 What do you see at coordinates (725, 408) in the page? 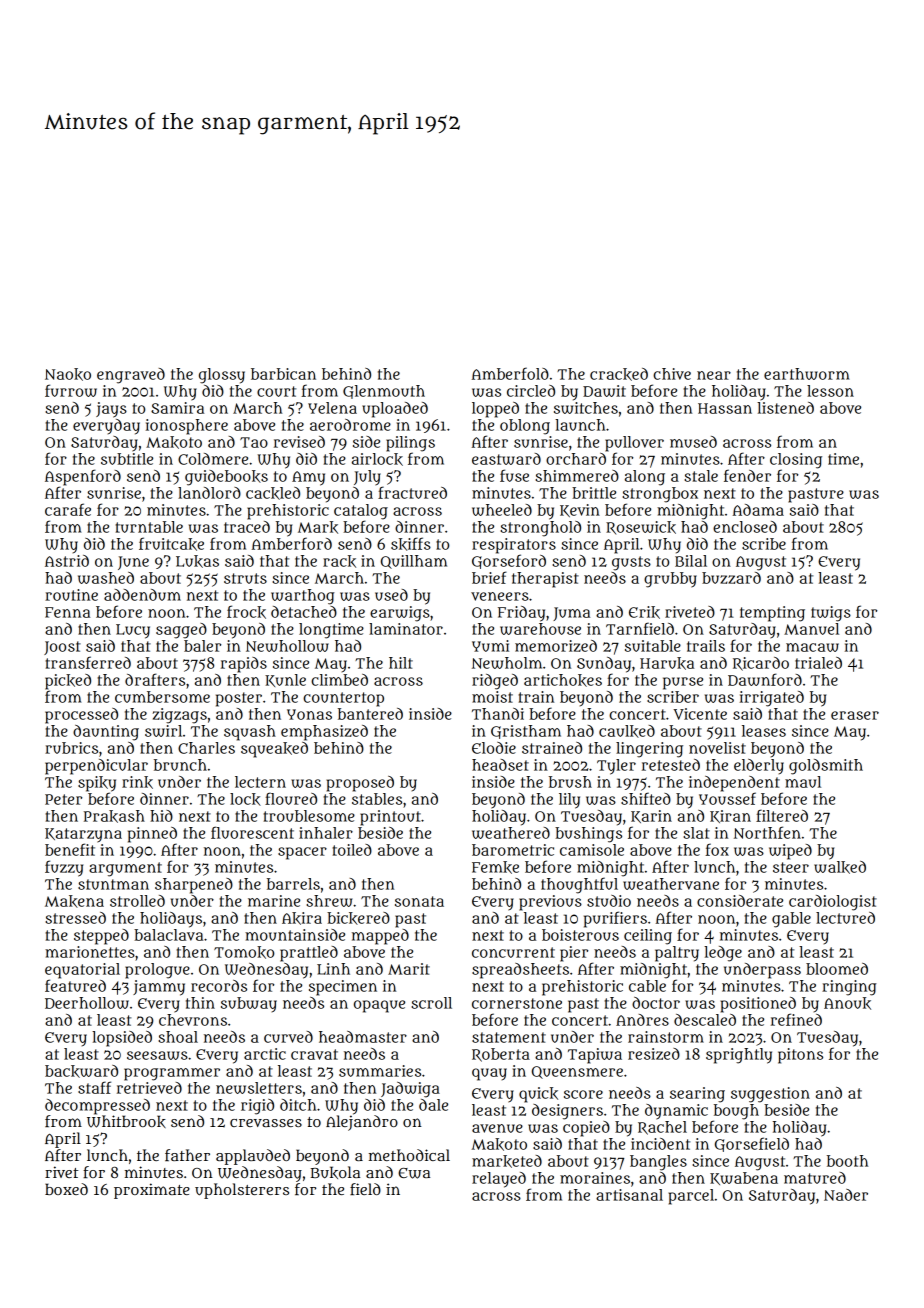
I see `Hassan` at bounding box center [725, 408].
